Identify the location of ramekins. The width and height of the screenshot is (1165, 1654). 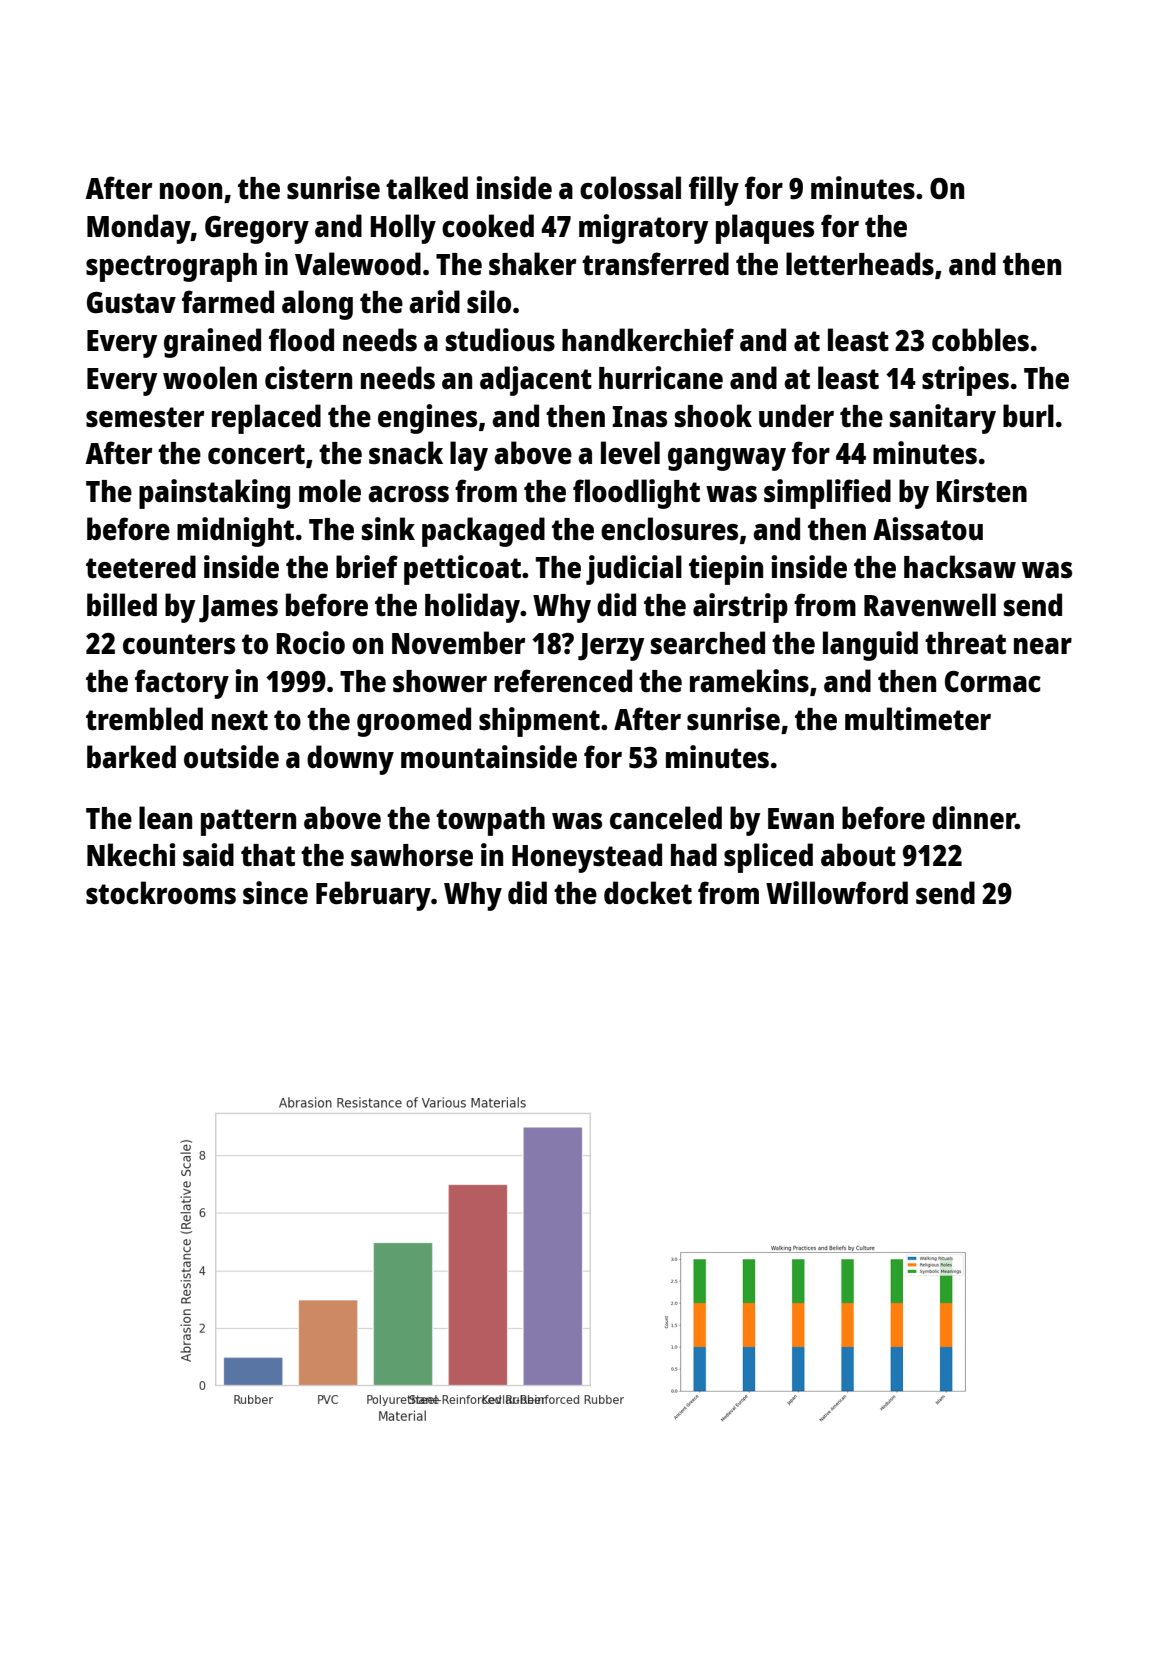
(749, 681).
